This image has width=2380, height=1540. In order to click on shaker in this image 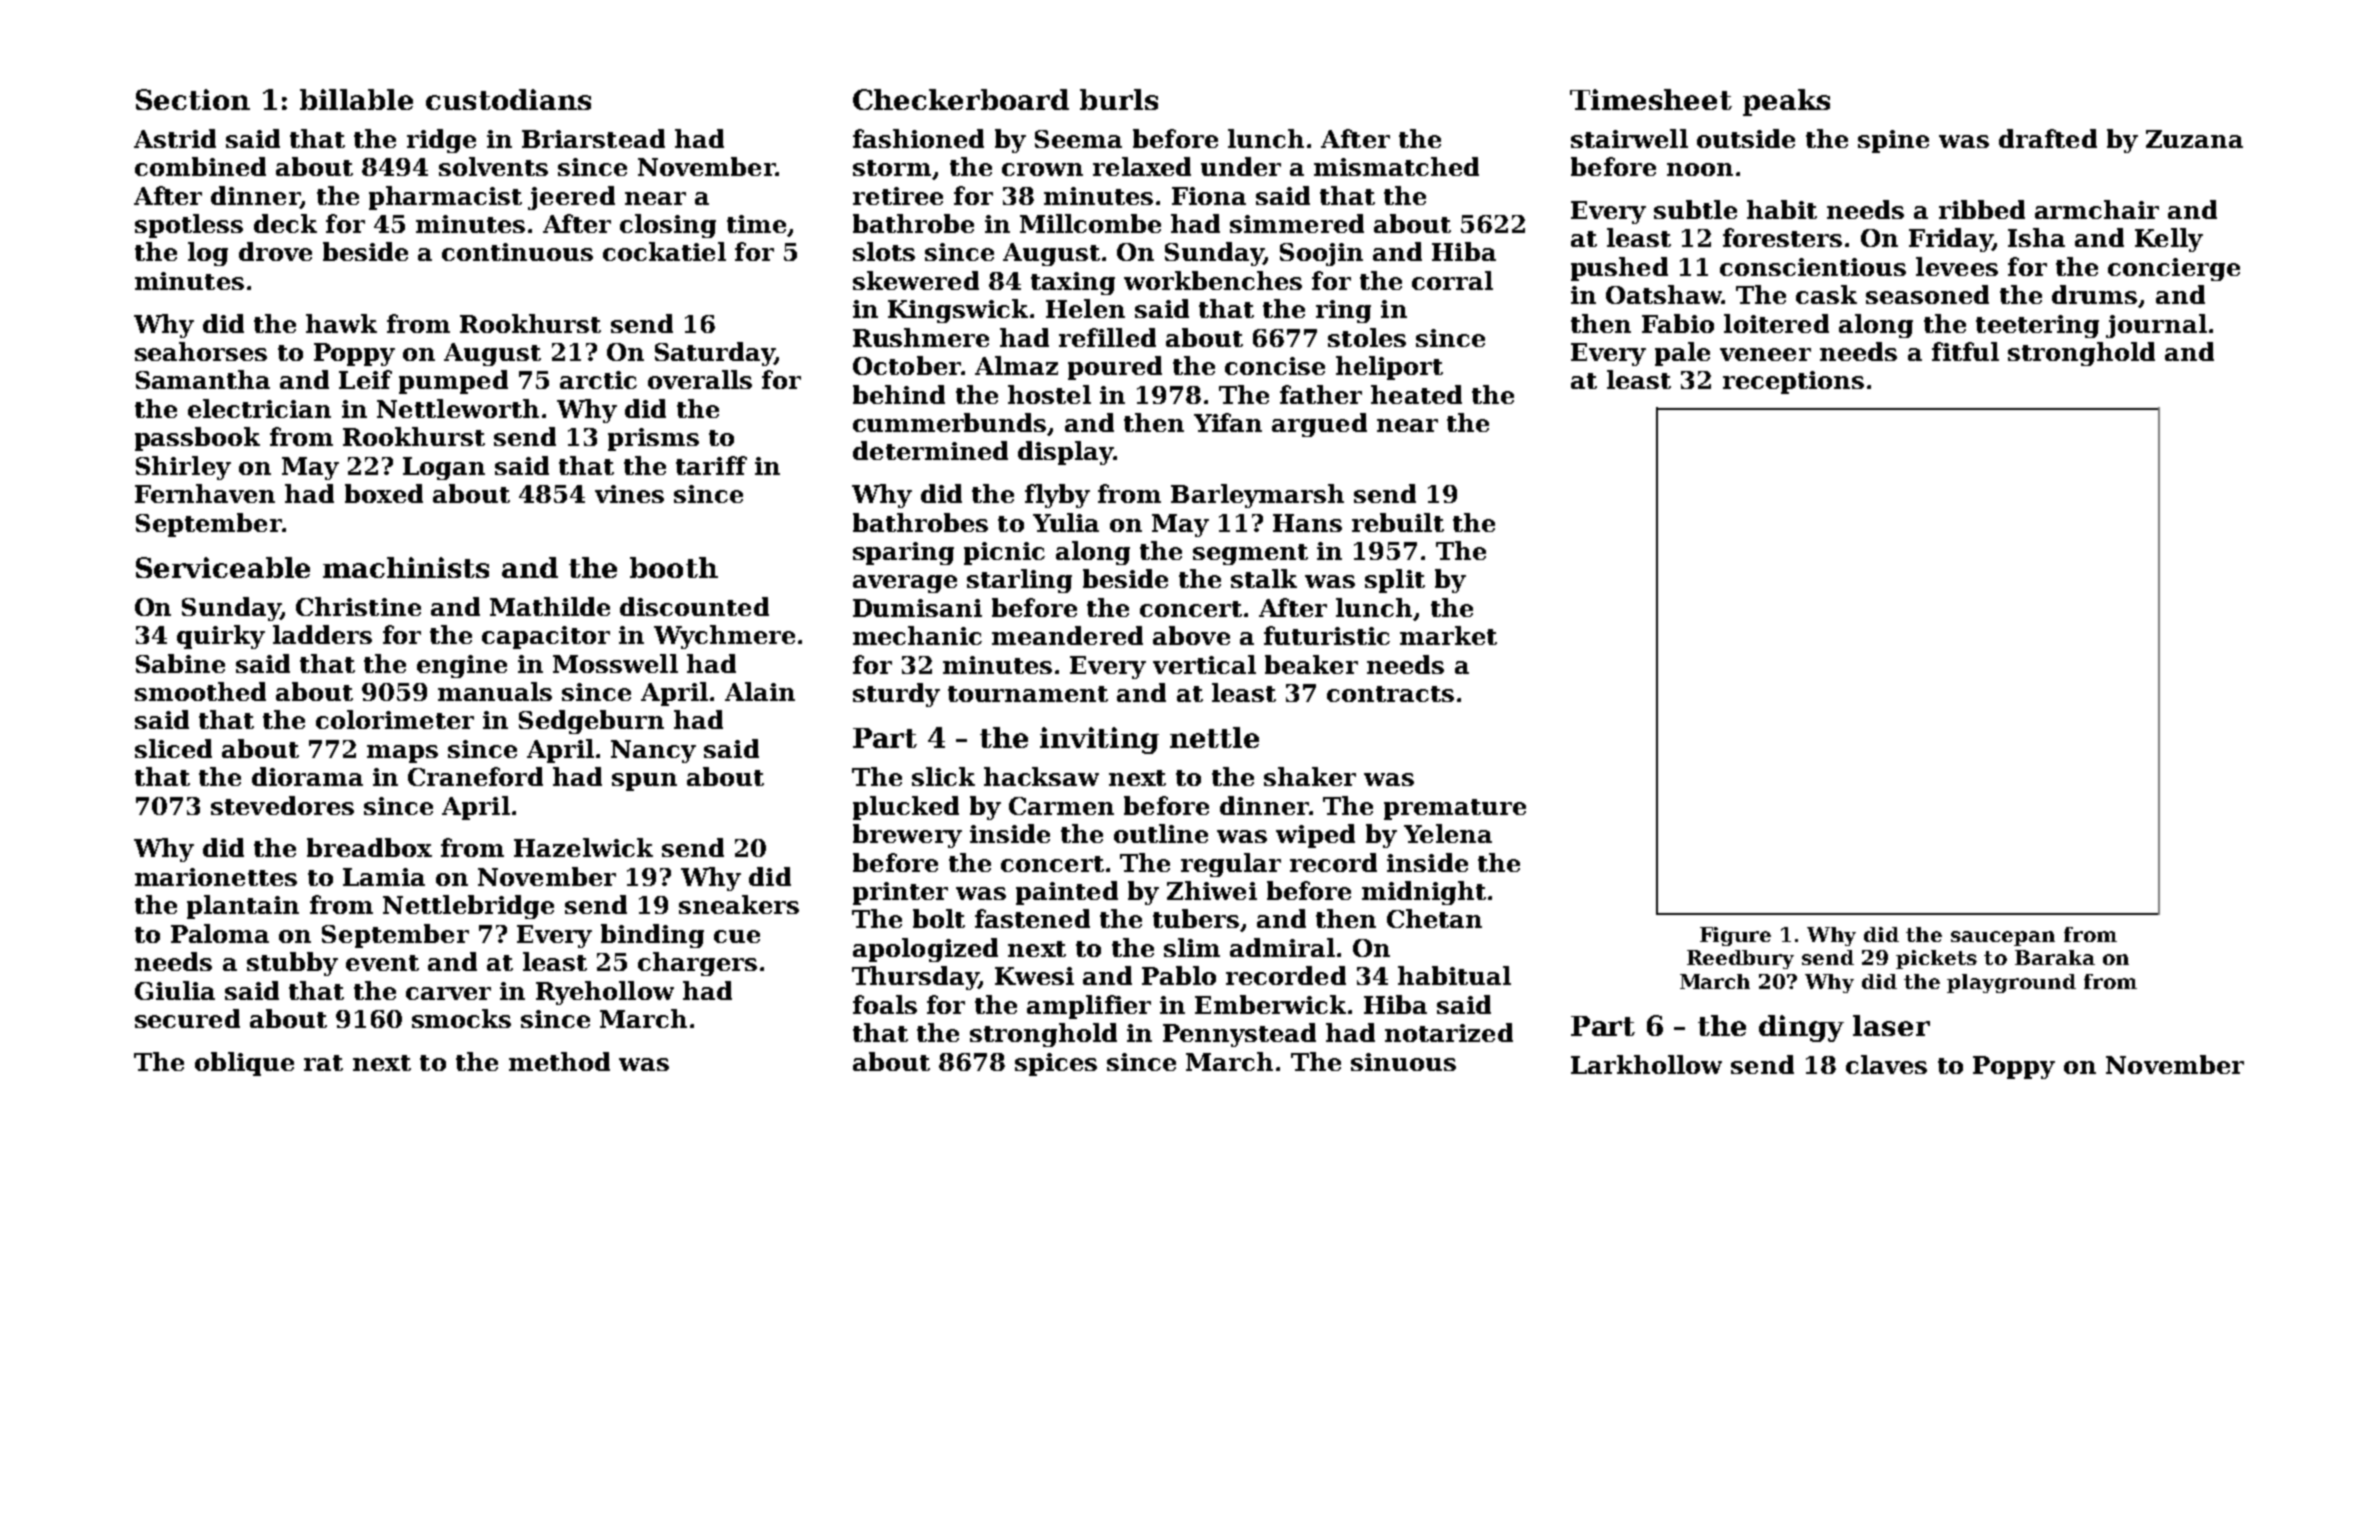, I will do `click(1310, 776)`.
